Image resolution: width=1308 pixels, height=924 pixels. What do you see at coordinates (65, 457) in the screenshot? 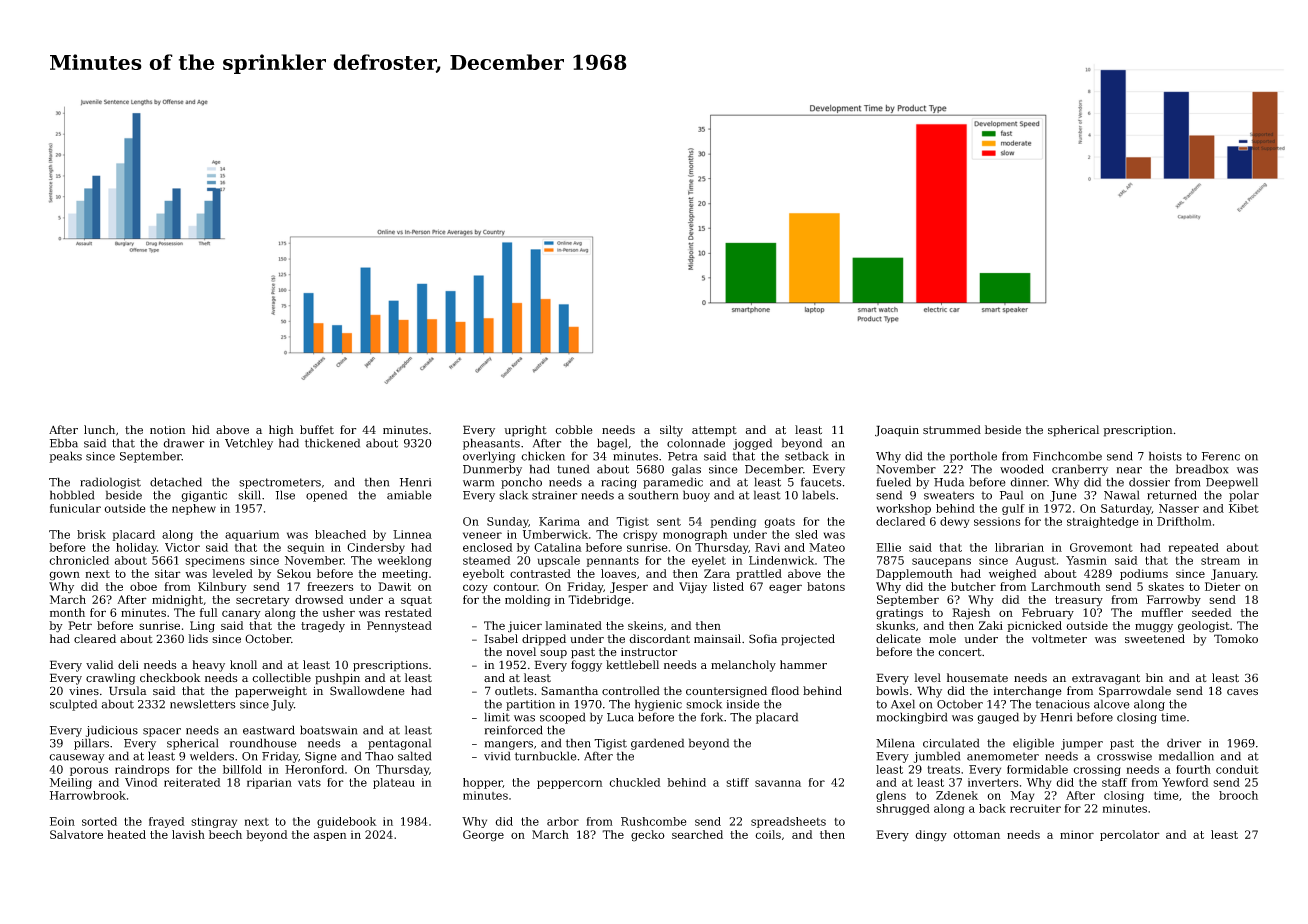
I see `peaks` at bounding box center [65, 457].
